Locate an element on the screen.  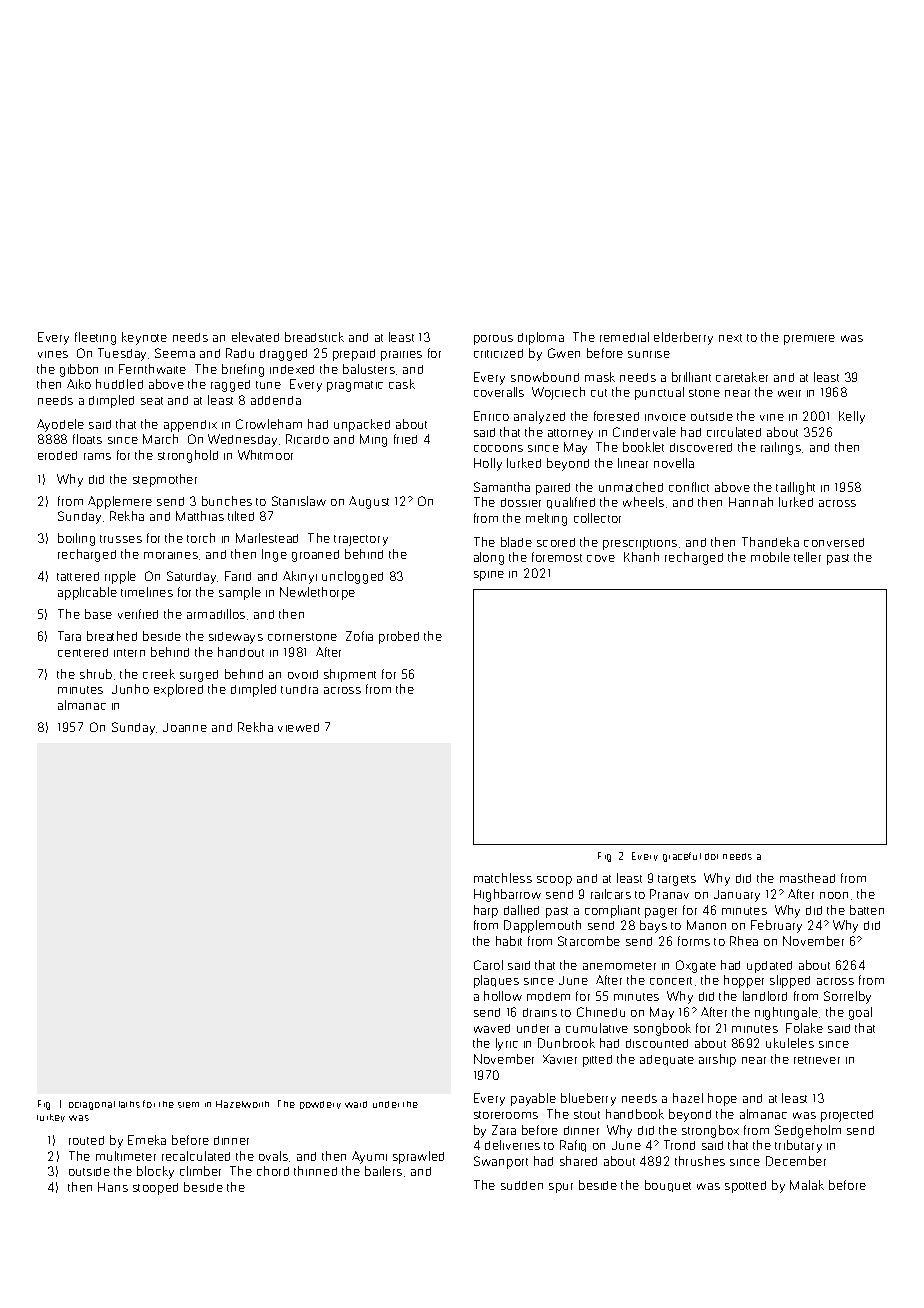
spine is located at coordinates (489, 576).
